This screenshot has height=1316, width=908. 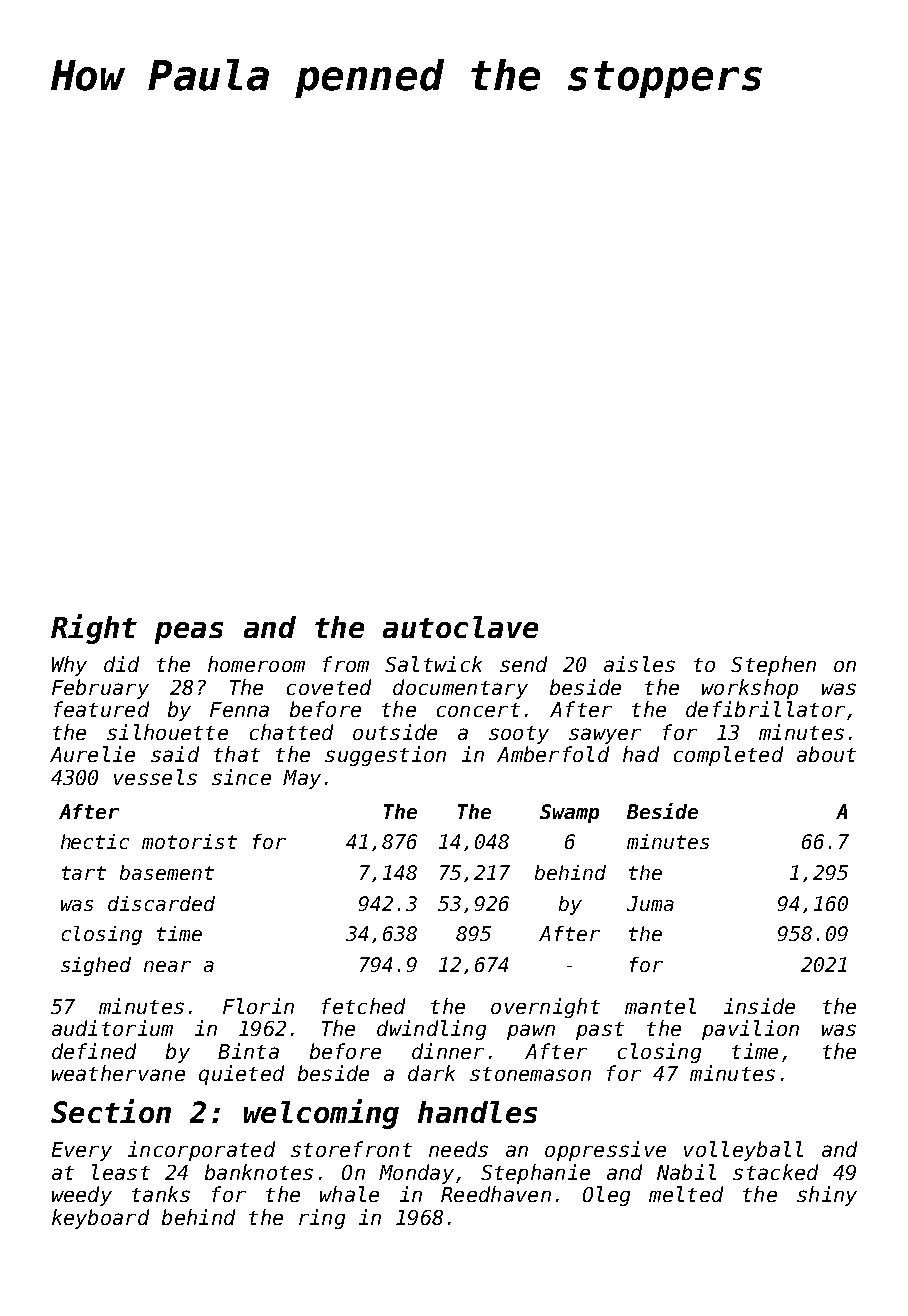 What do you see at coordinates (650, 903) in the screenshot?
I see `Juma` at bounding box center [650, 903].
